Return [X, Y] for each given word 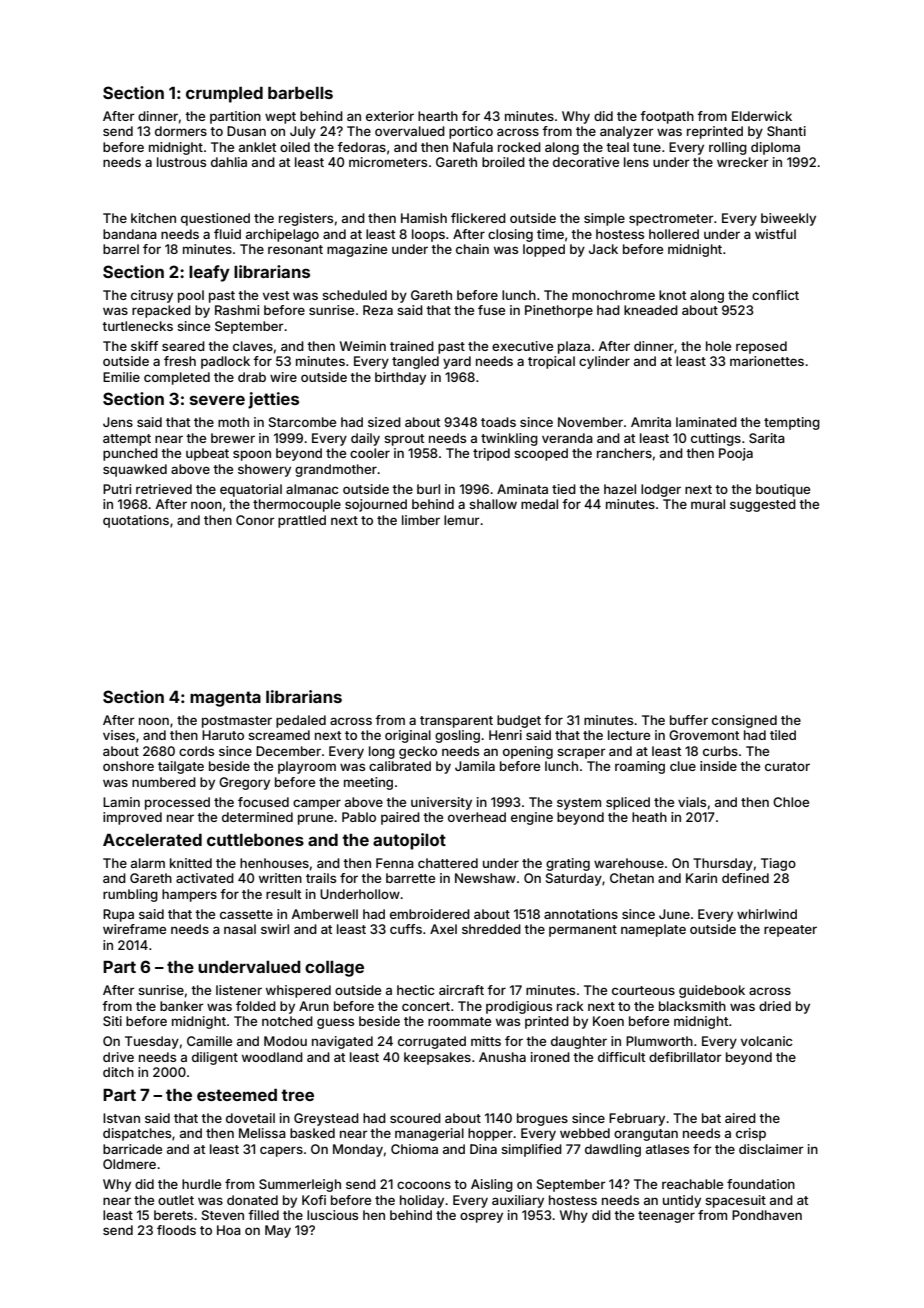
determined [257, 817]
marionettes [767, 361]
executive [522, 346]
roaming [640, 767]
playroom [307, 767]
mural [708, 504]
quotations [136, 521]
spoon [252, 455]
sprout [404, 440]
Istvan [121, 1118]
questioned [215, 219]
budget [519, 721]
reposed [761, 347]
